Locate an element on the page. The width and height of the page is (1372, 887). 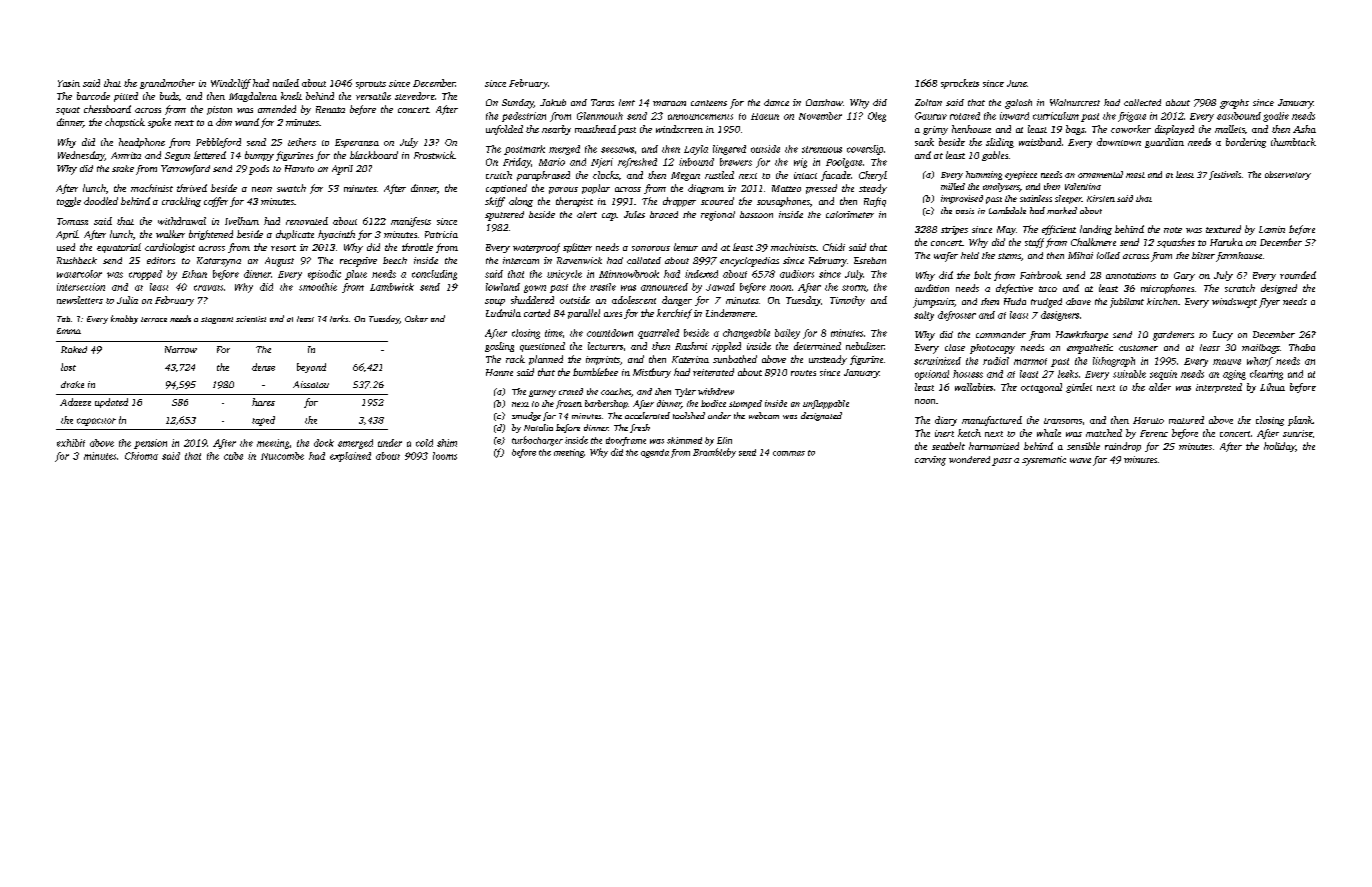
imprints is located at coordinates (603, 360).
